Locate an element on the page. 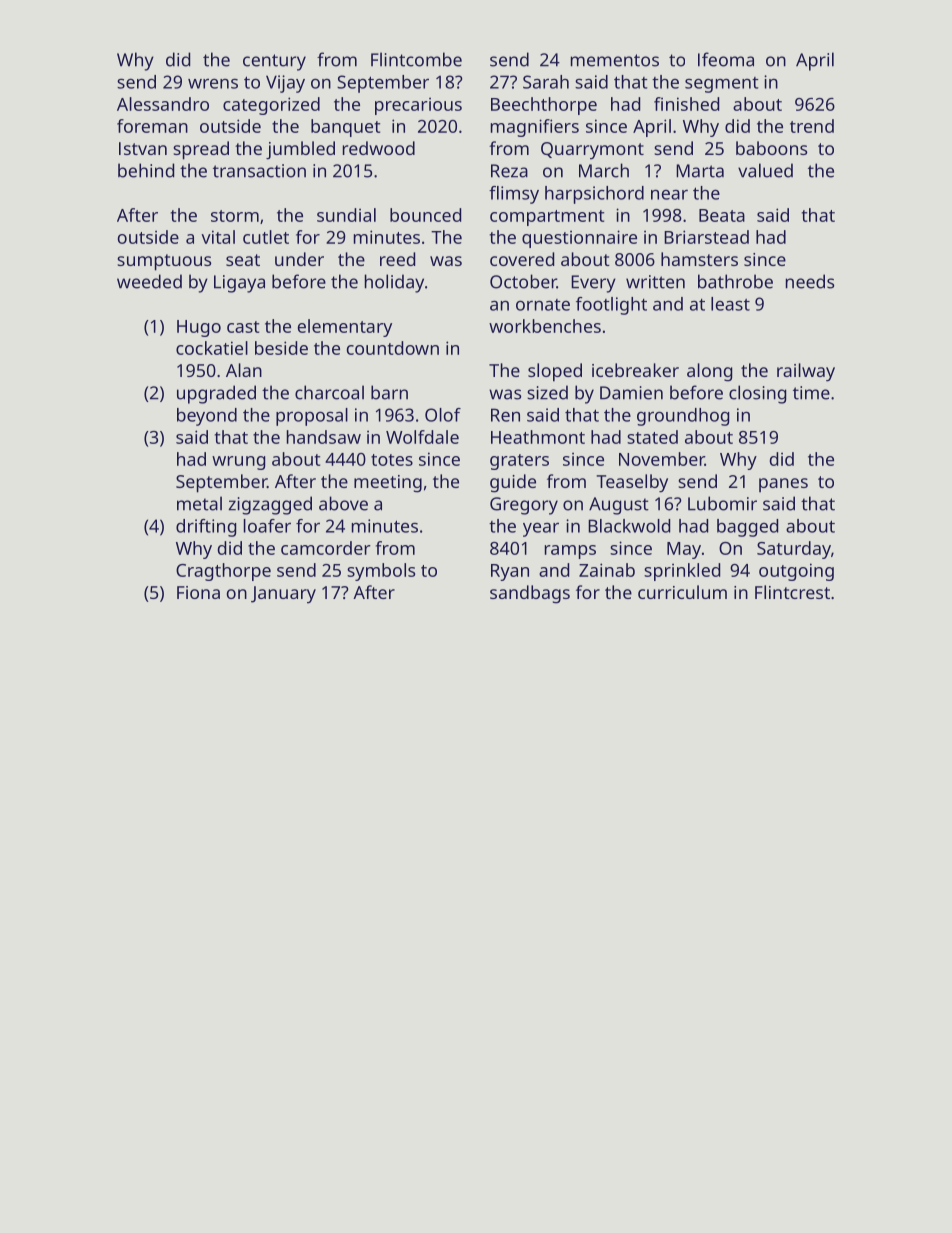 Image resolution: width=952 pixels, height=1233 pixels. bathrobe is located at coordinates (735, 281).
